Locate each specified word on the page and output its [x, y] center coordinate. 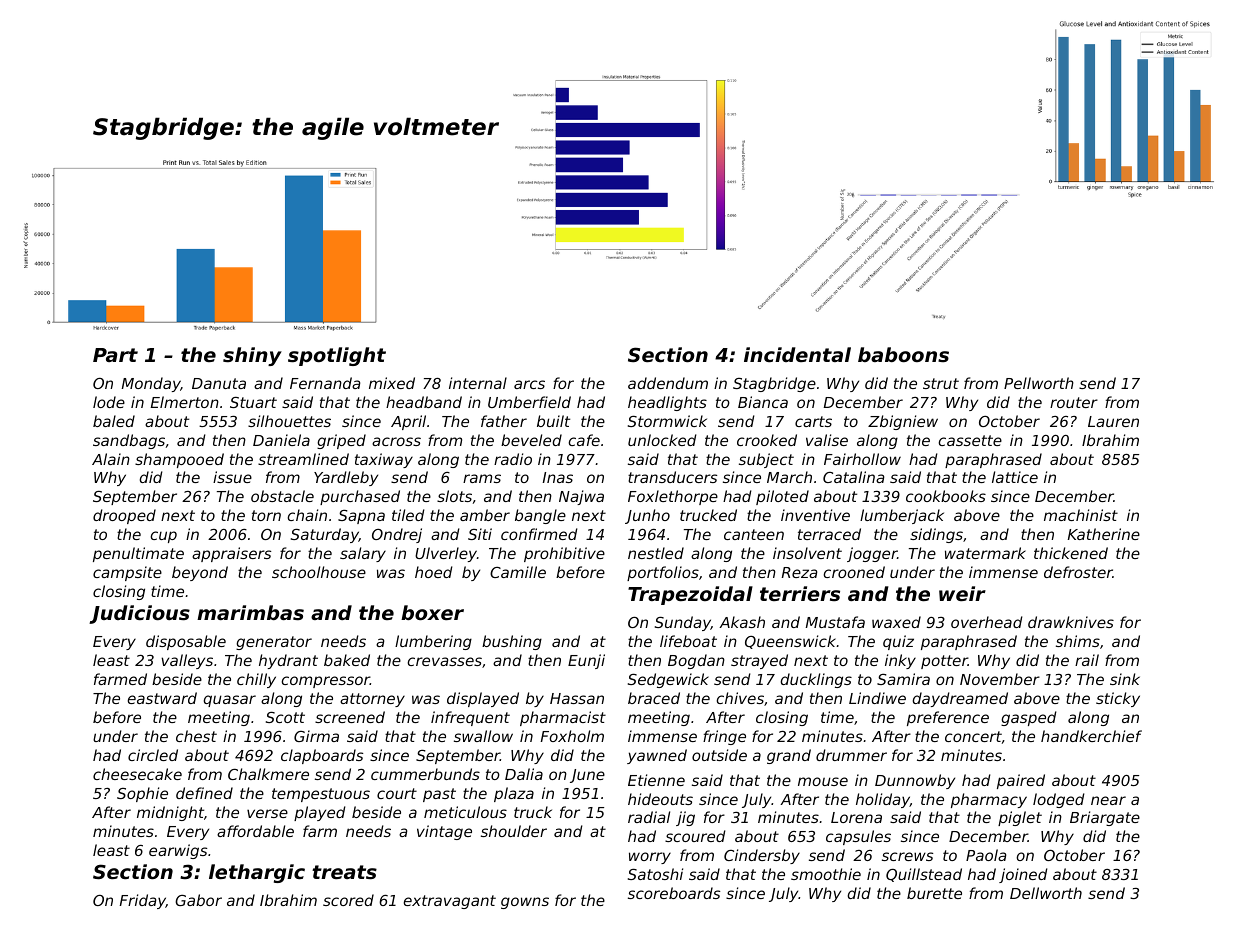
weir [962, 593]
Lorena [856, 817]
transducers [672, 477]
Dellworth [1046, 893]
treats [344, 872]
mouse [823, 781]
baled [114, 421]
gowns [525, 903]
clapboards [322, 756]
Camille [518, 572]
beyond [200, 573]
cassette [970, 440]
